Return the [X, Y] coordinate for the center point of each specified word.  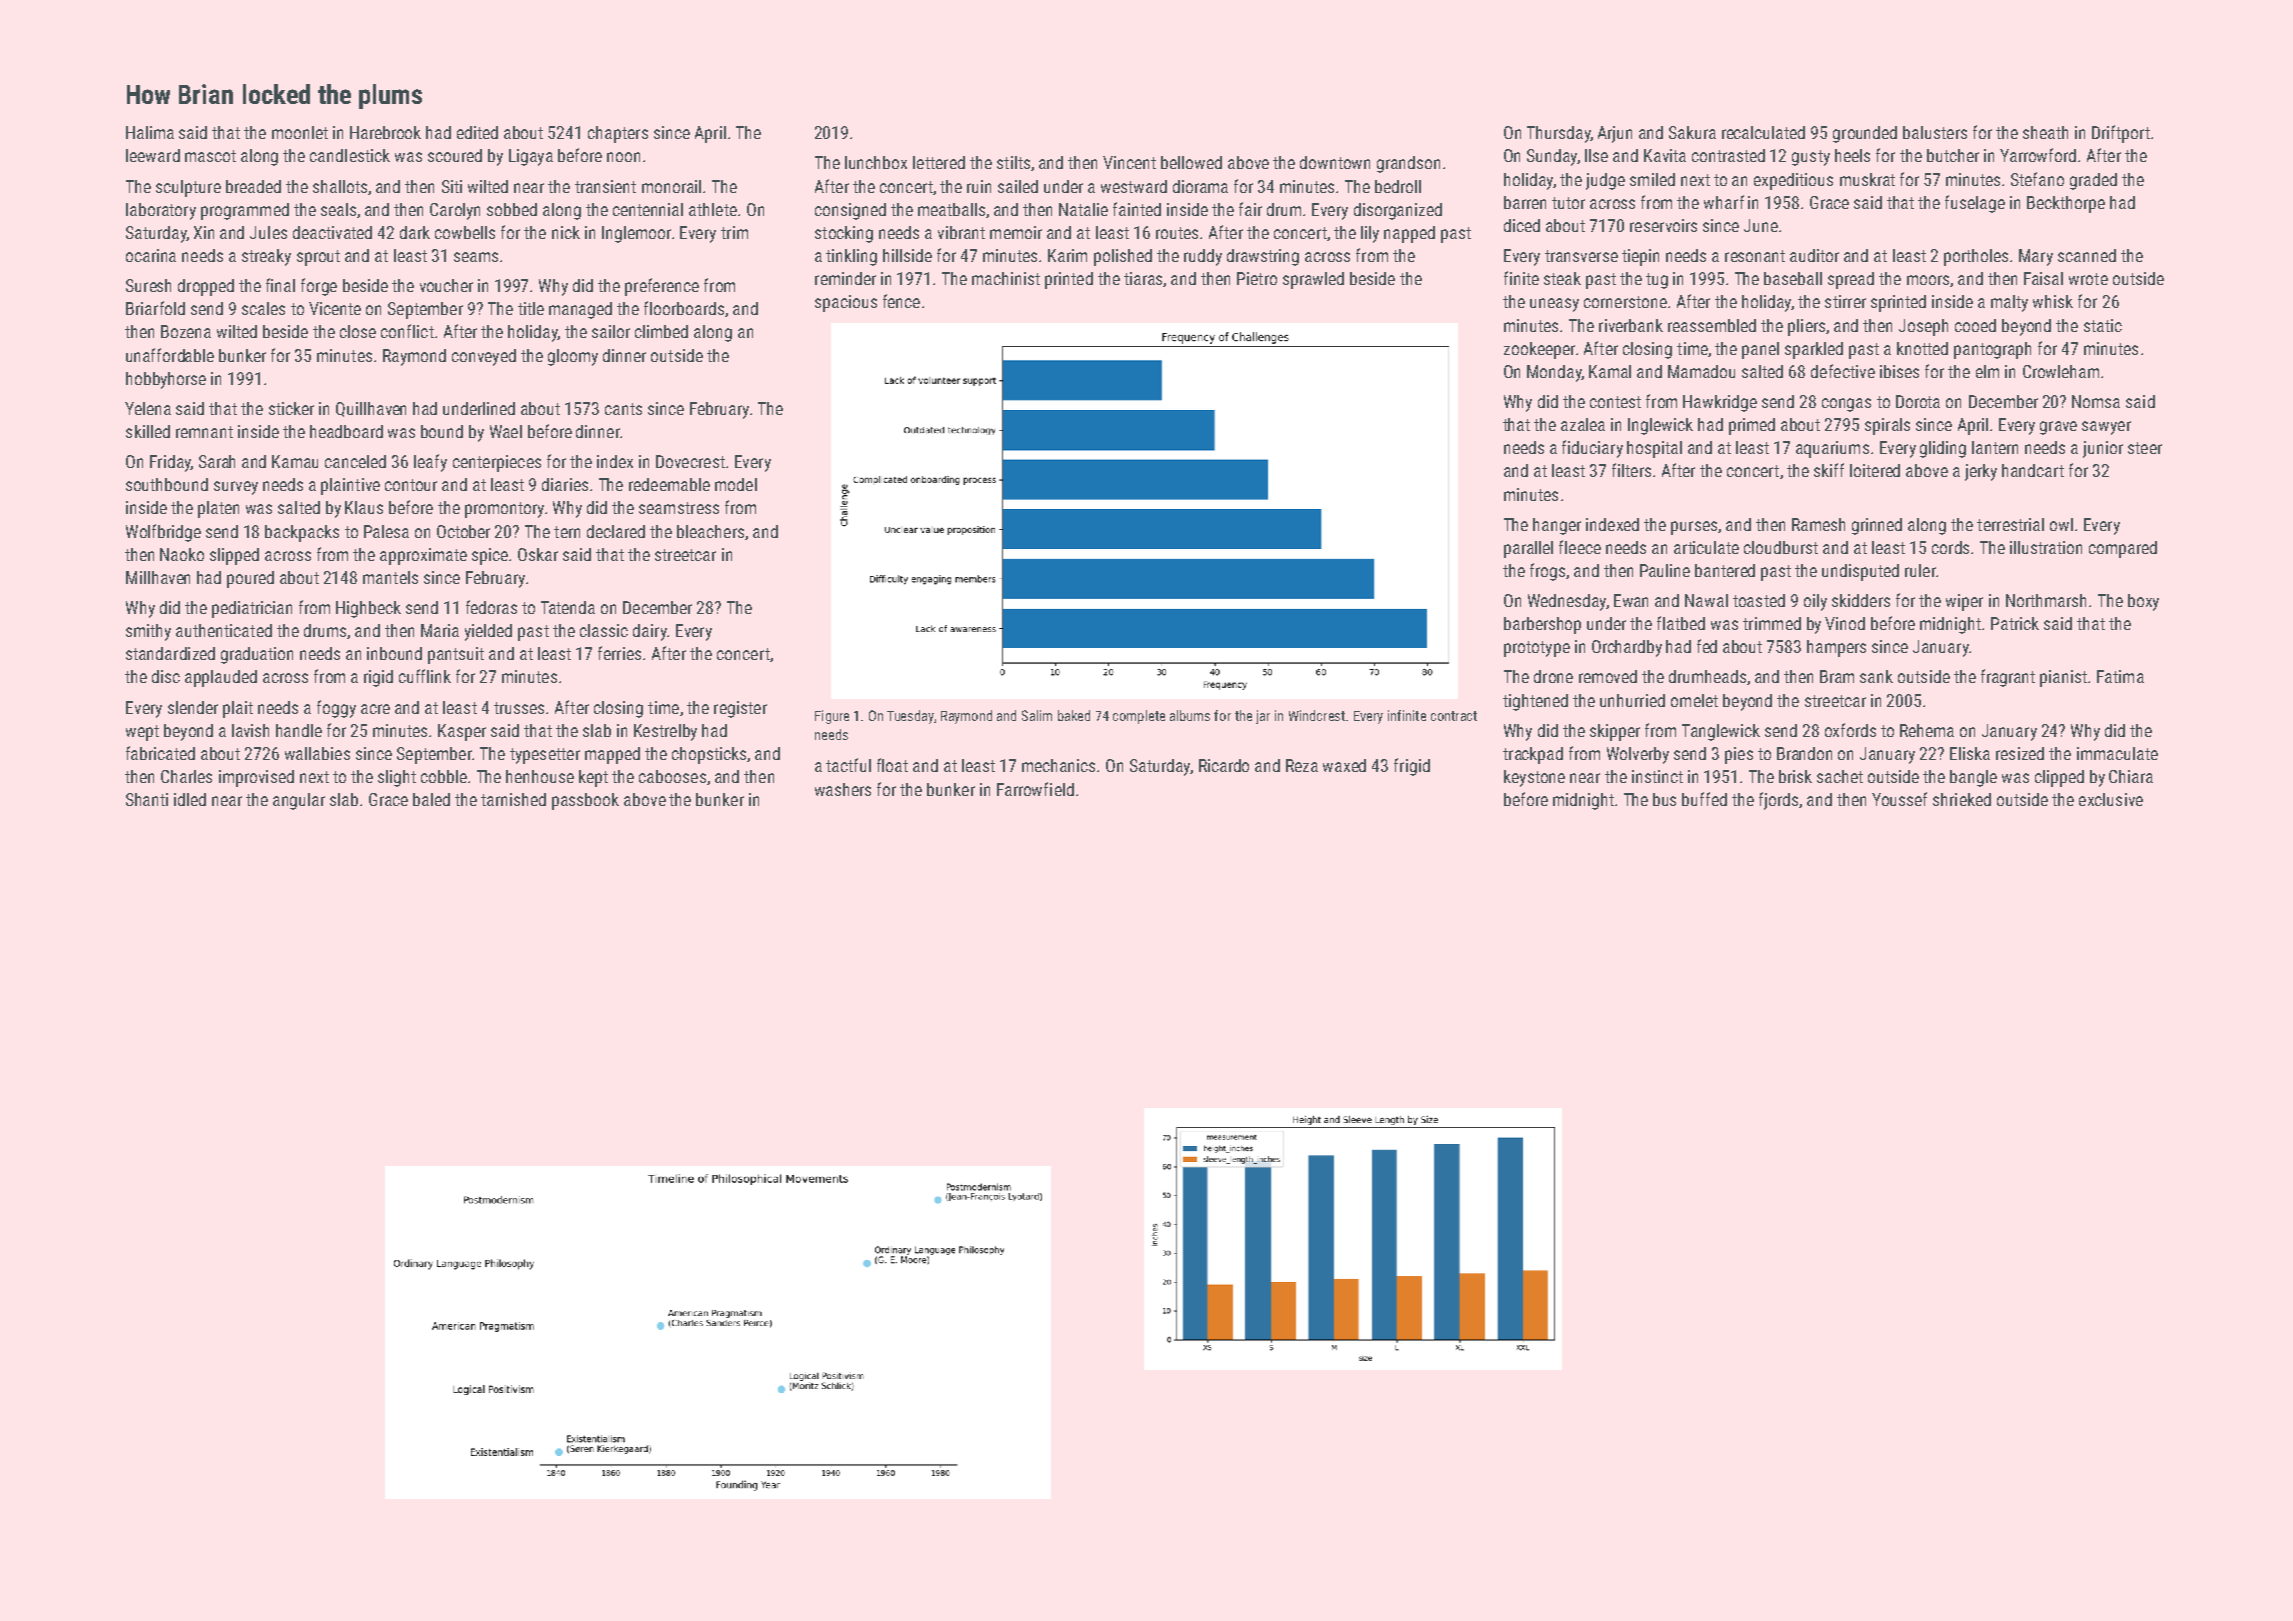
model [736, 484]
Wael [506, 431]
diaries [565, 484]
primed [1752, 426]
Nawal [1706, 600]
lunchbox [876, 162]
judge [1605, 181]
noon [623, 157]
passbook [585, 801]
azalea [1583, 424]
